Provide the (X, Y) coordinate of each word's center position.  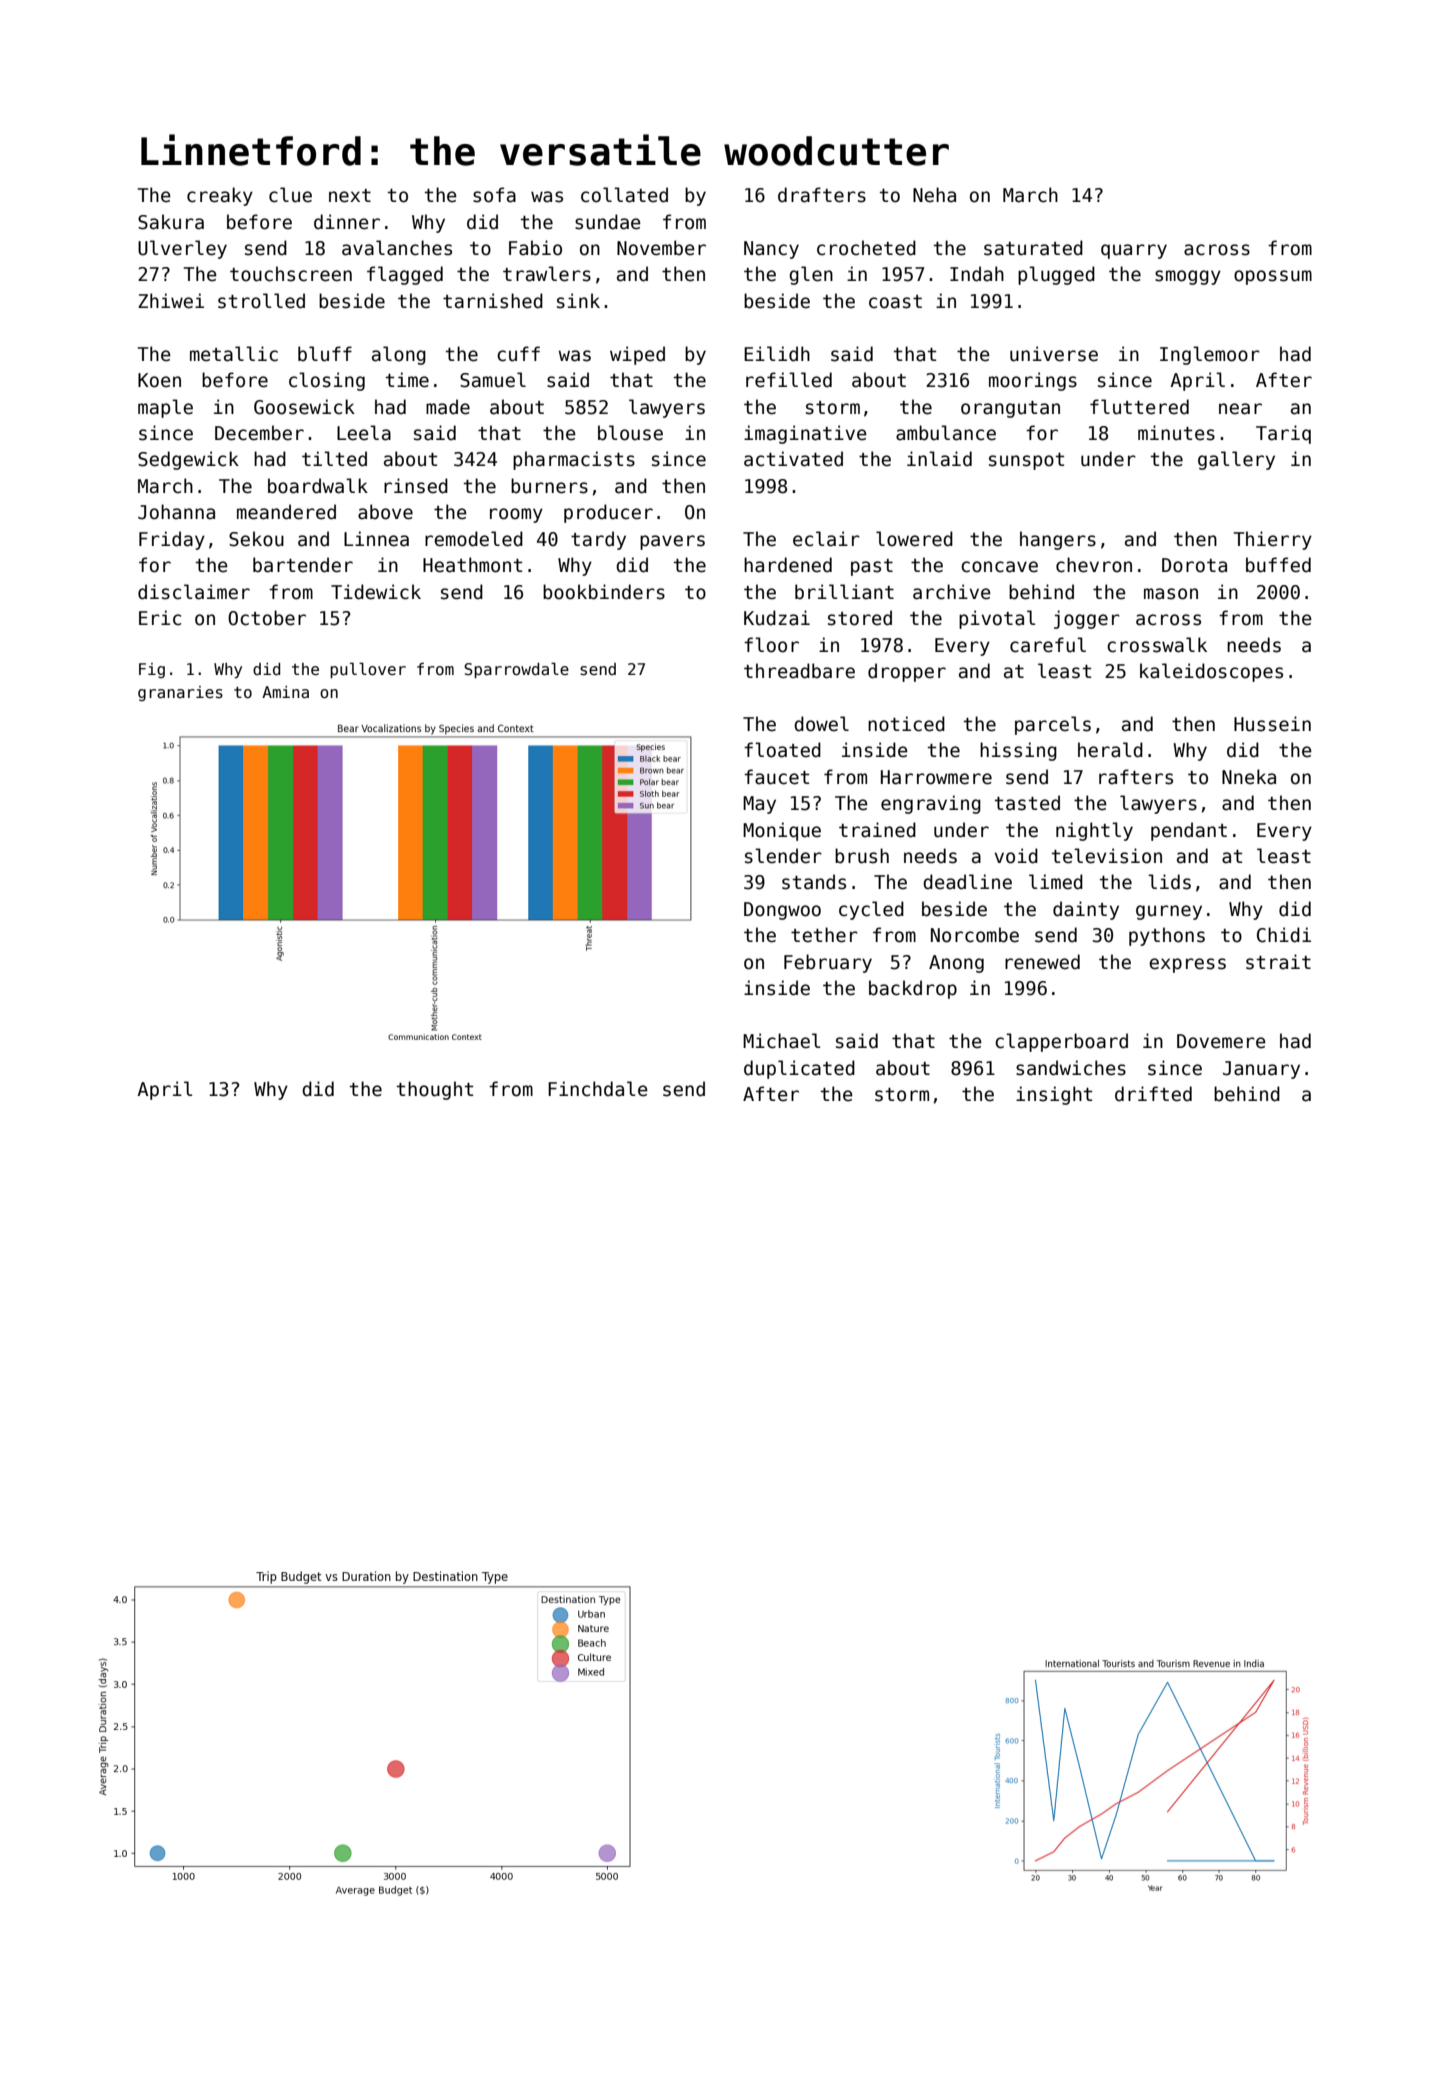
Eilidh (777, 354)
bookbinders (604, 592)
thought (435, 1090)
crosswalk (1157, 645)
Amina (285, 692)
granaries (180, 693)
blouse (630, 433)
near (1240, 409)
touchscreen (291, 274)
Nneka (1249, 777)
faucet (776, 777)
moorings (1033, 381)
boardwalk (318, 486)
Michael (781, 1041)
